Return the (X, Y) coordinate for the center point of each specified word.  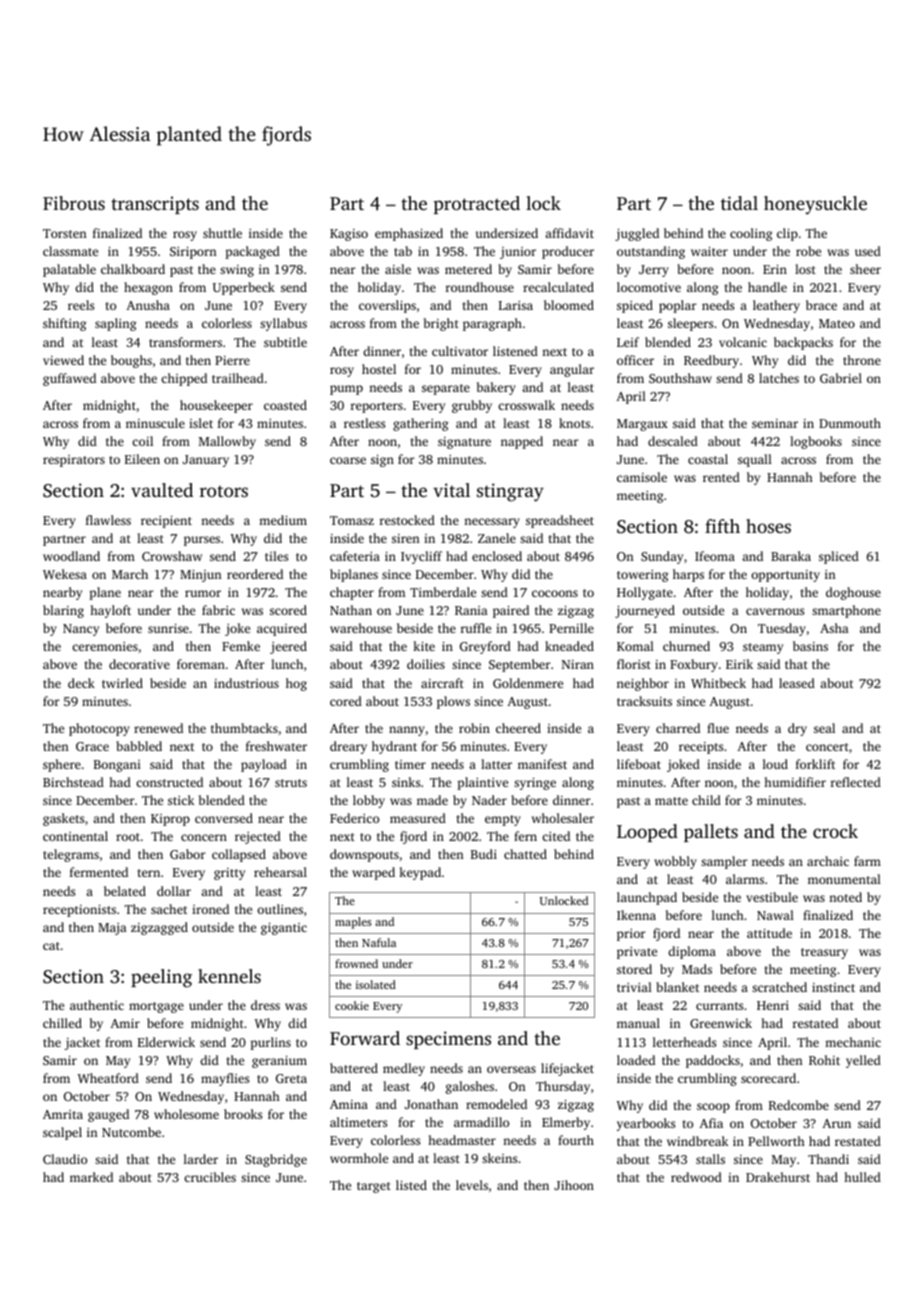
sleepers (690, 324)
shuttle (222, 233)
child (706, 800)
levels (472, 1185)
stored (634, 969)
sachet (169, 909)
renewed (158, 728)
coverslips (387, 306)
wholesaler (563, 818)
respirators (74, 461)
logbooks (816, 442)
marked (91, 1177)
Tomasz (352, 520)
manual (638, 1023)
